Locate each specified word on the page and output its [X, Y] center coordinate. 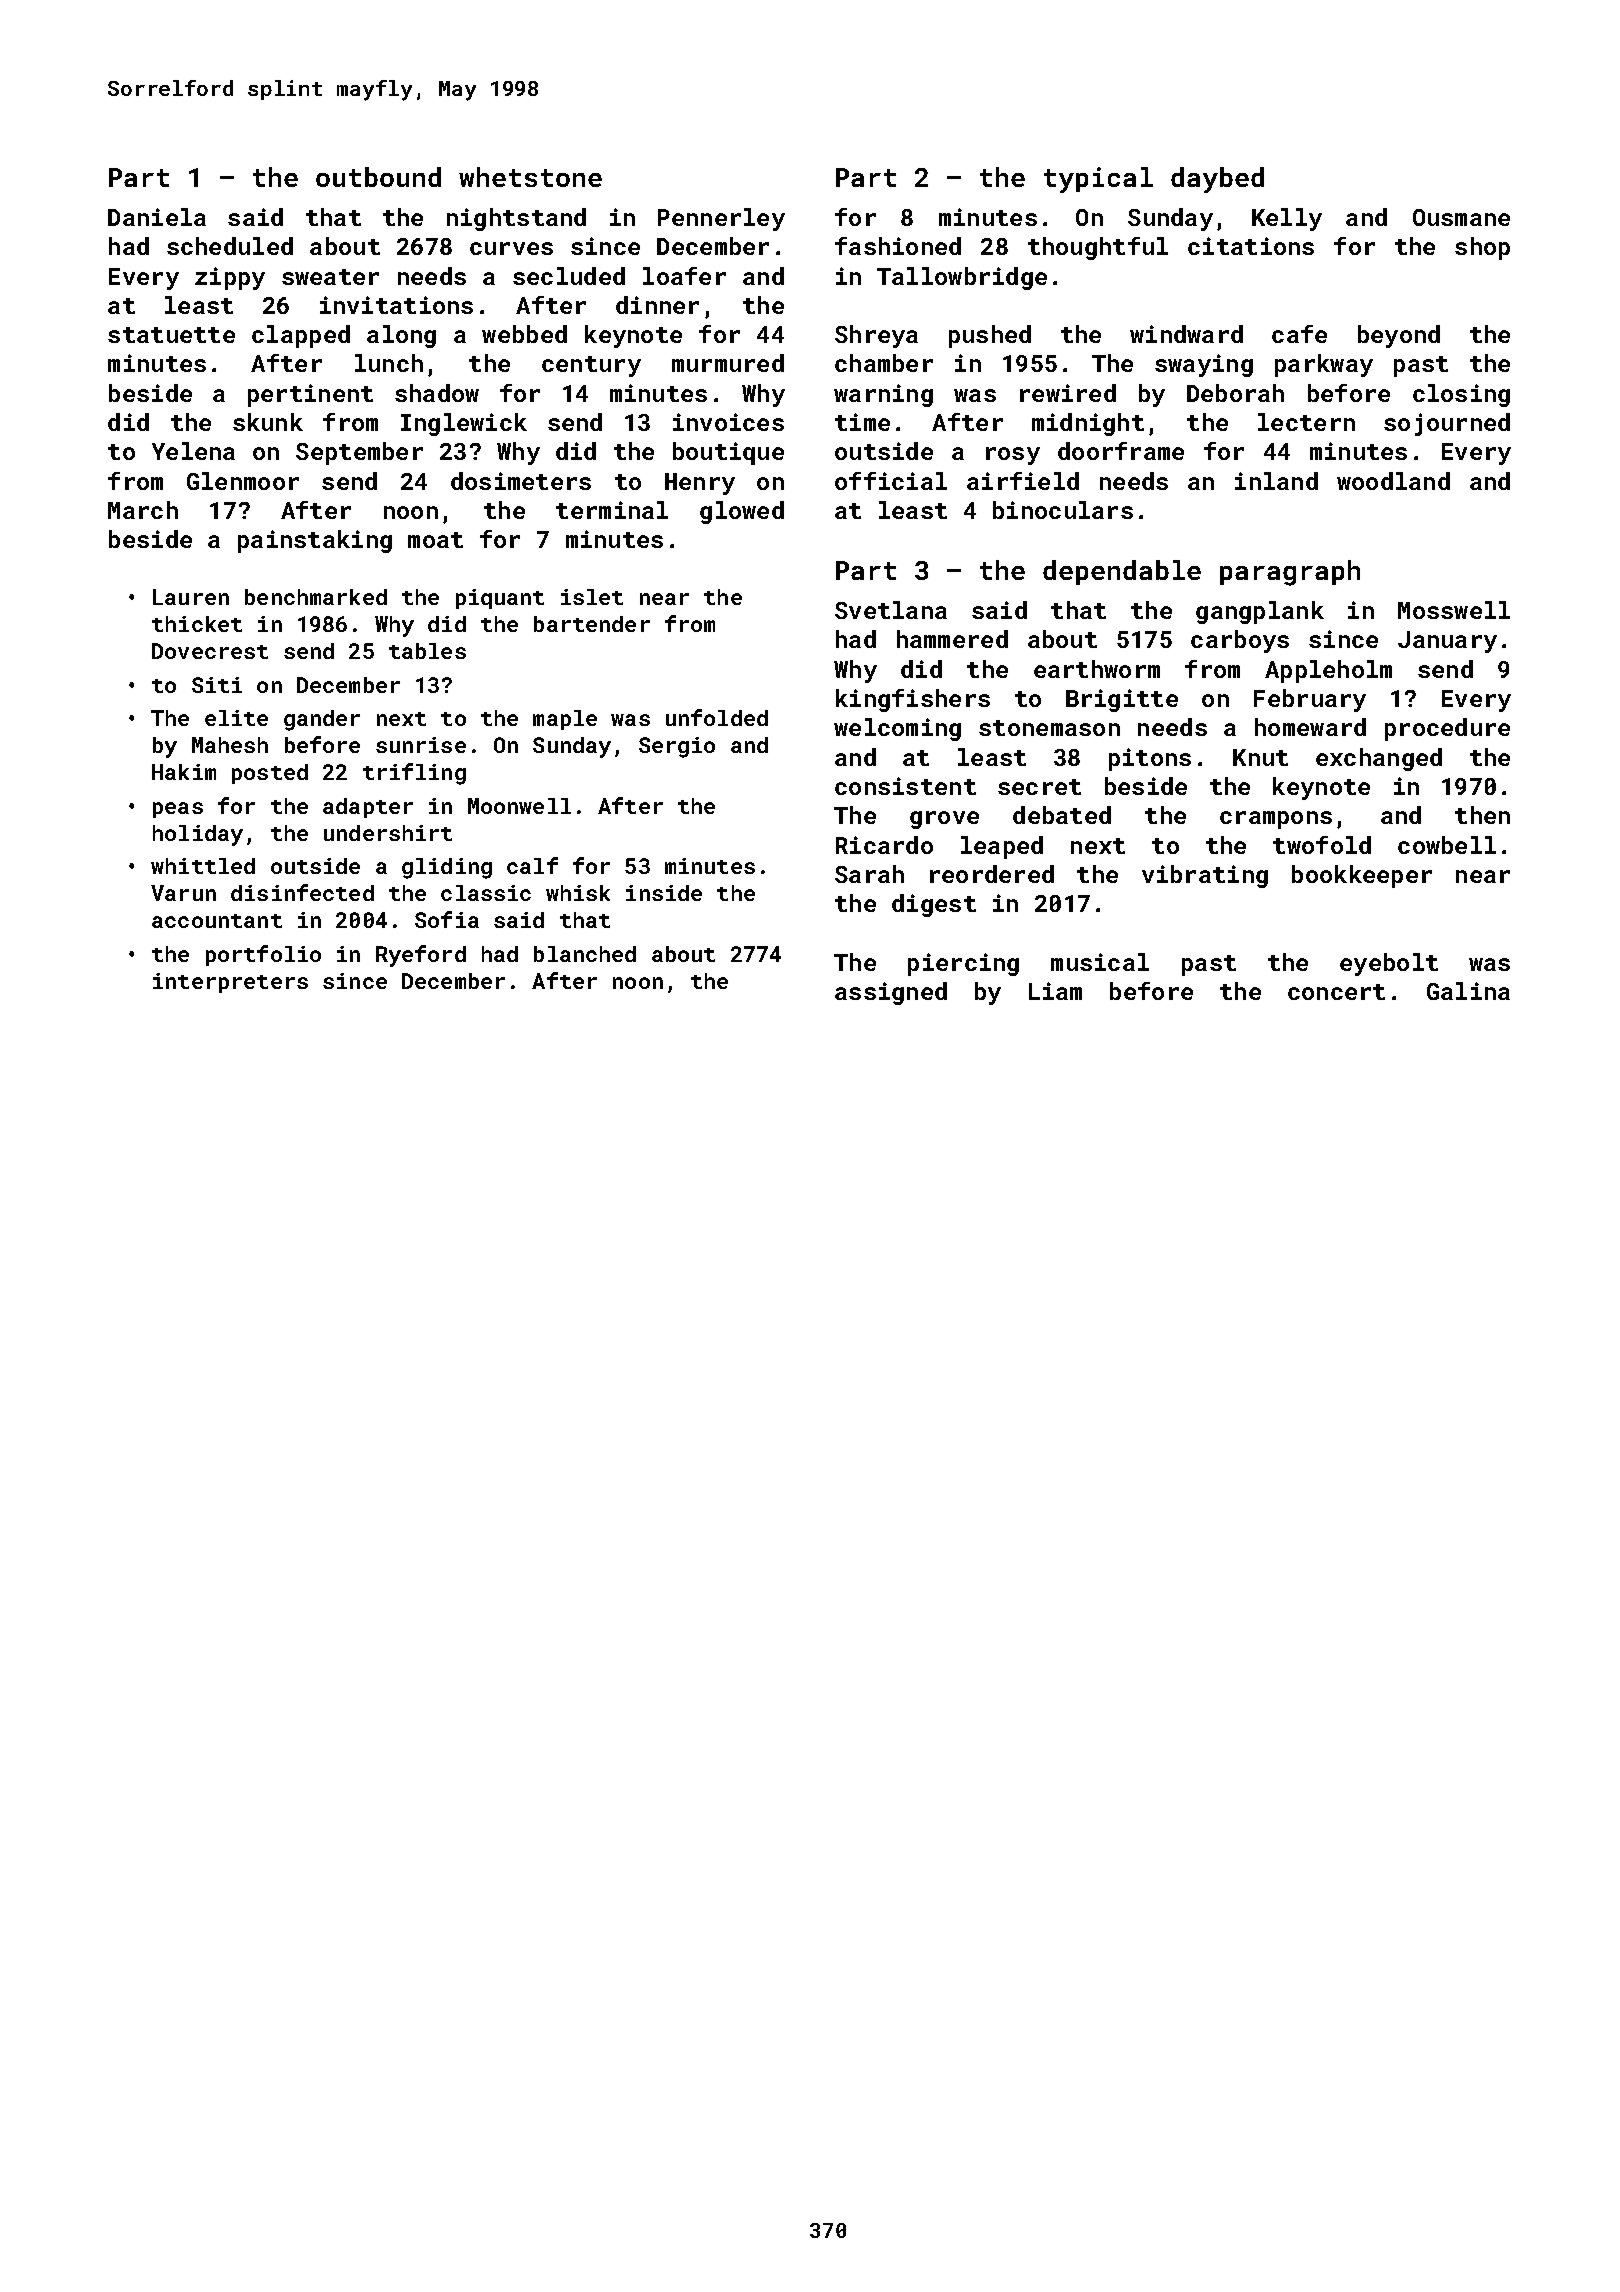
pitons [1150, 759]
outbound [378, 177]
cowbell [1447, 845]
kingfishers [913, 700]
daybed [1217, 180]
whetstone [530, 177]
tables [427, 651]
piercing [963, 964]
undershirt [388, 833]
